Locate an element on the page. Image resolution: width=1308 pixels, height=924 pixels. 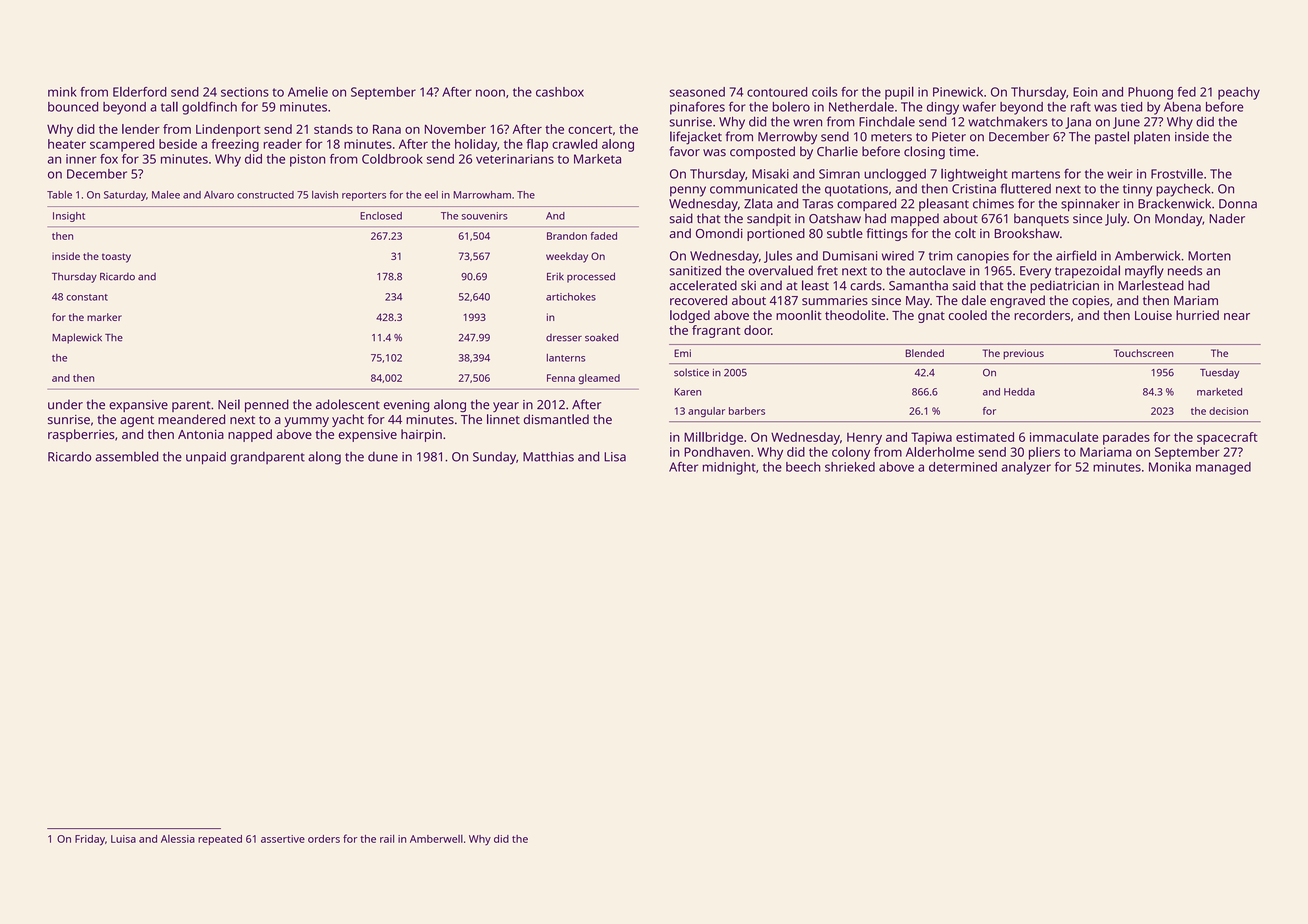
rail is located at coordinates (387, 838).
